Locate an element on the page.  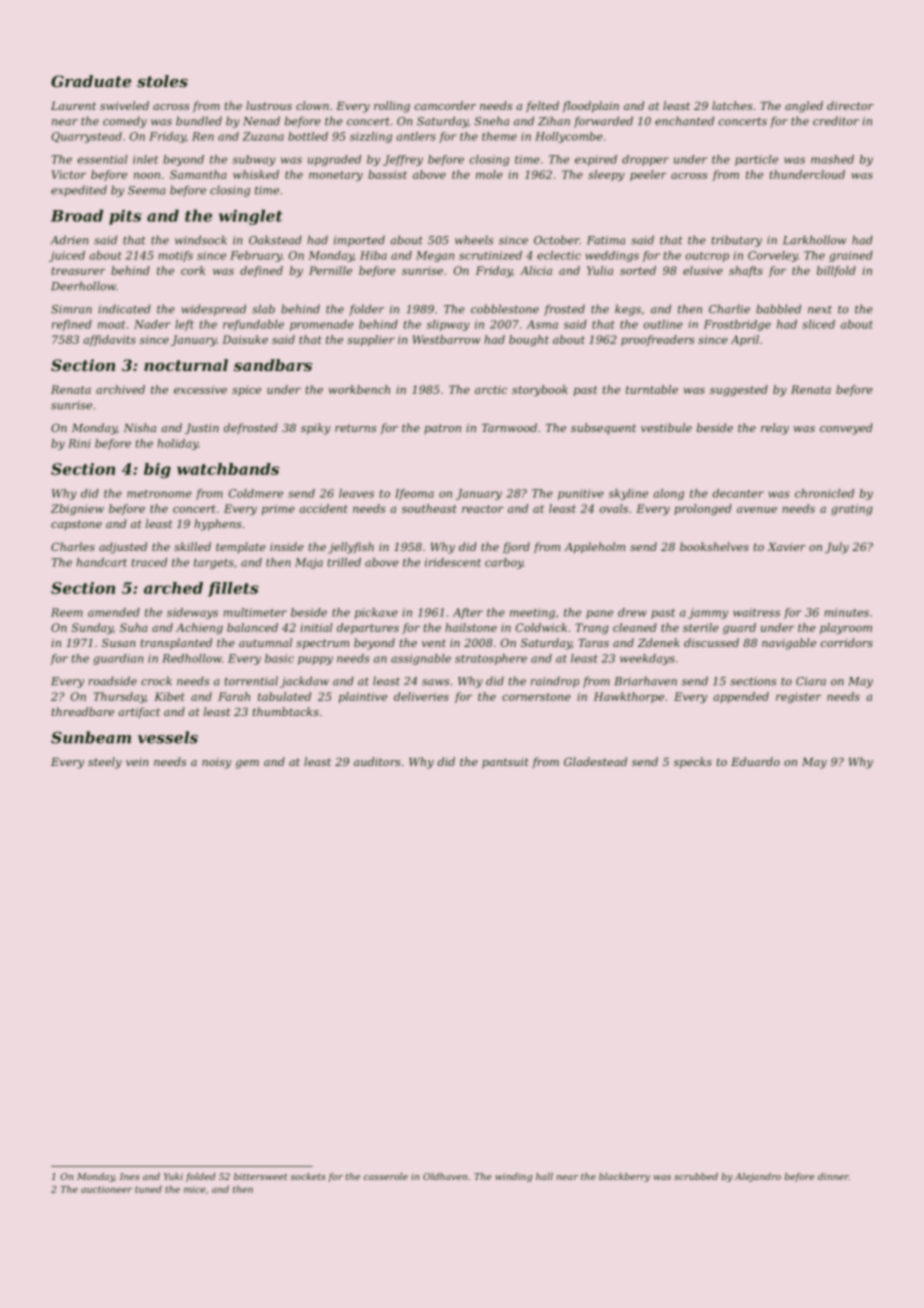
minutes is located at coordinates (846, 612).
